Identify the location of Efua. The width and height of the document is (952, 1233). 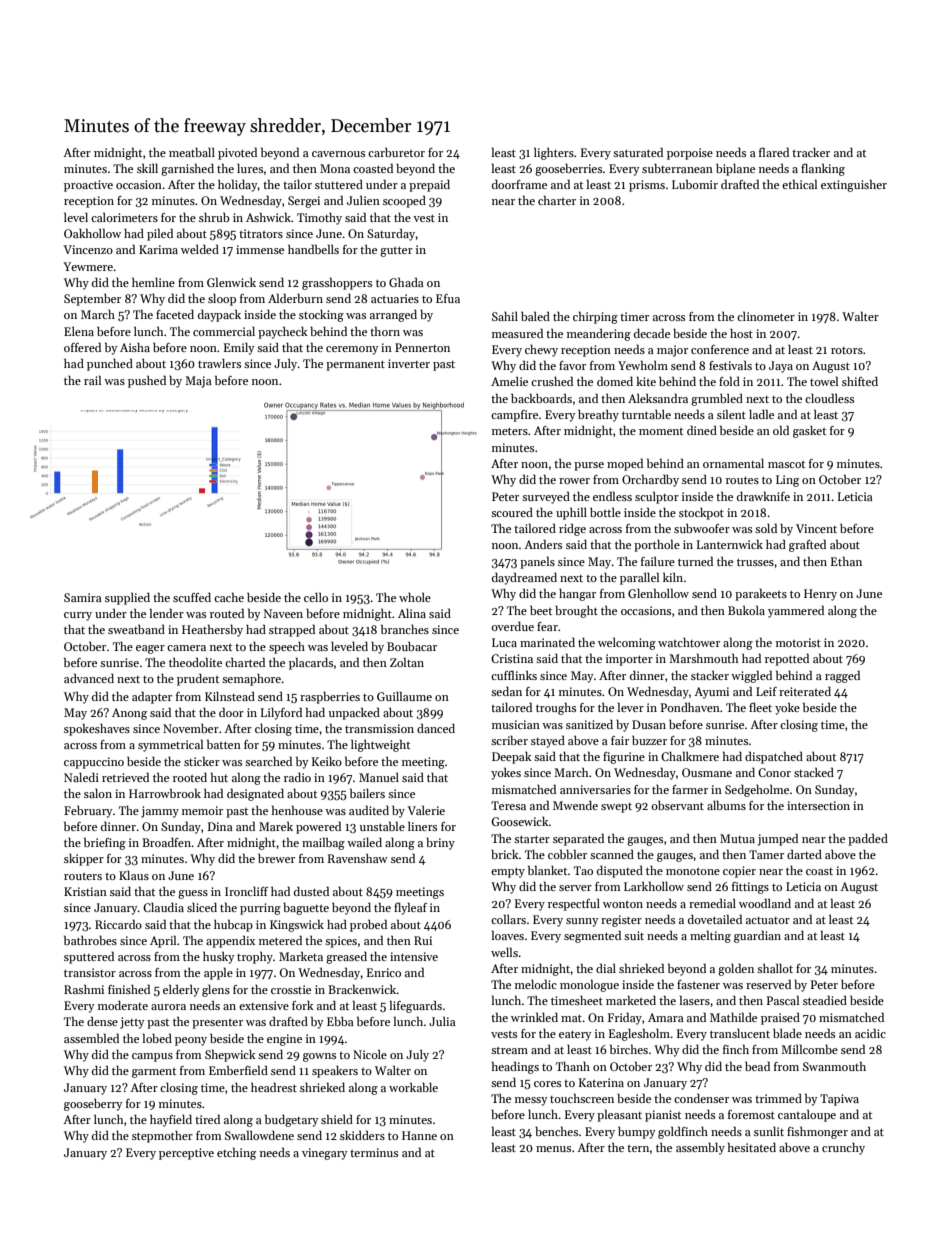
(448, 298).
